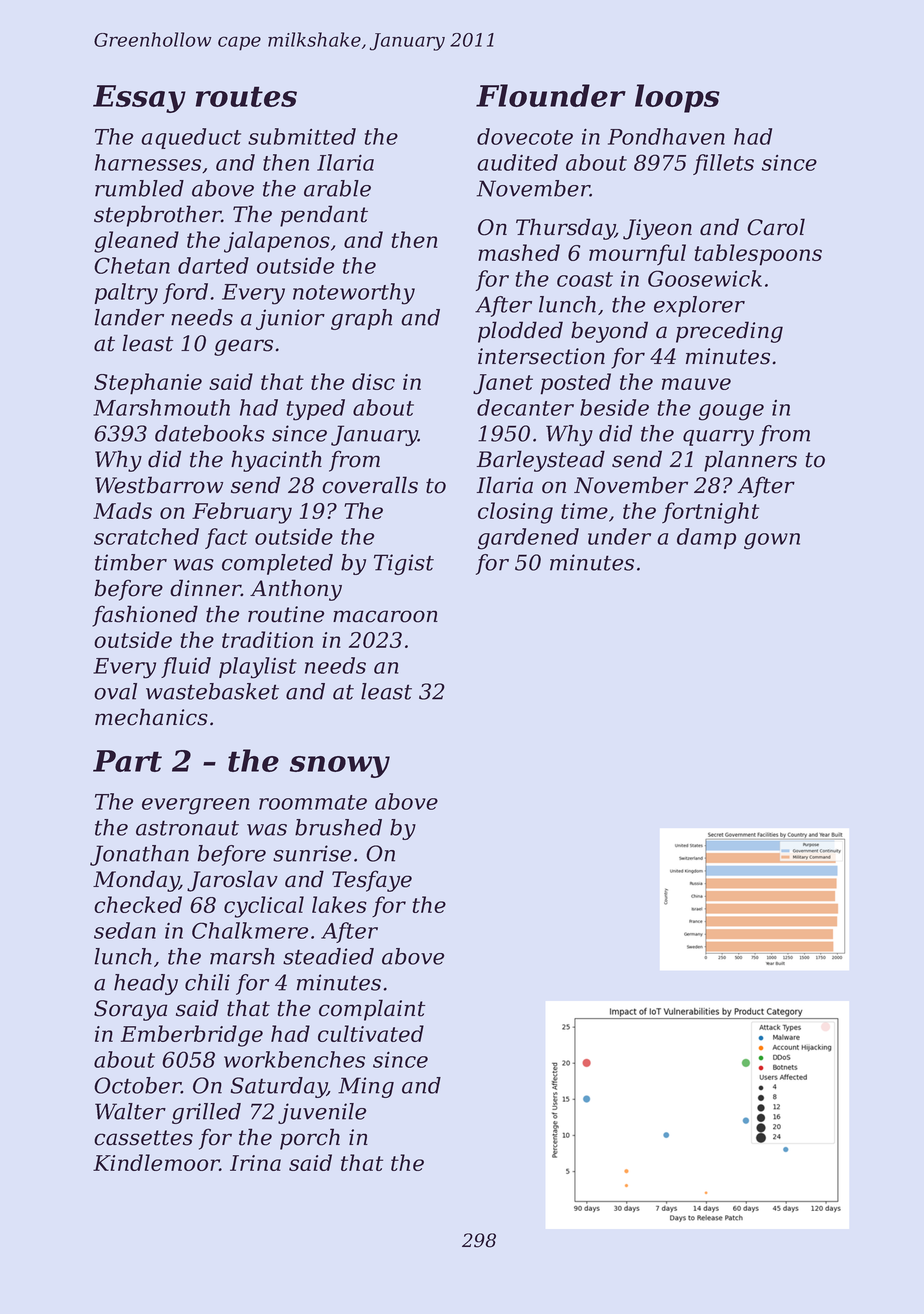 The height and width of the page is (1314, 924). Describe the element at coordinates (354, 294) in the page. I see `noteworthy` at that location.
